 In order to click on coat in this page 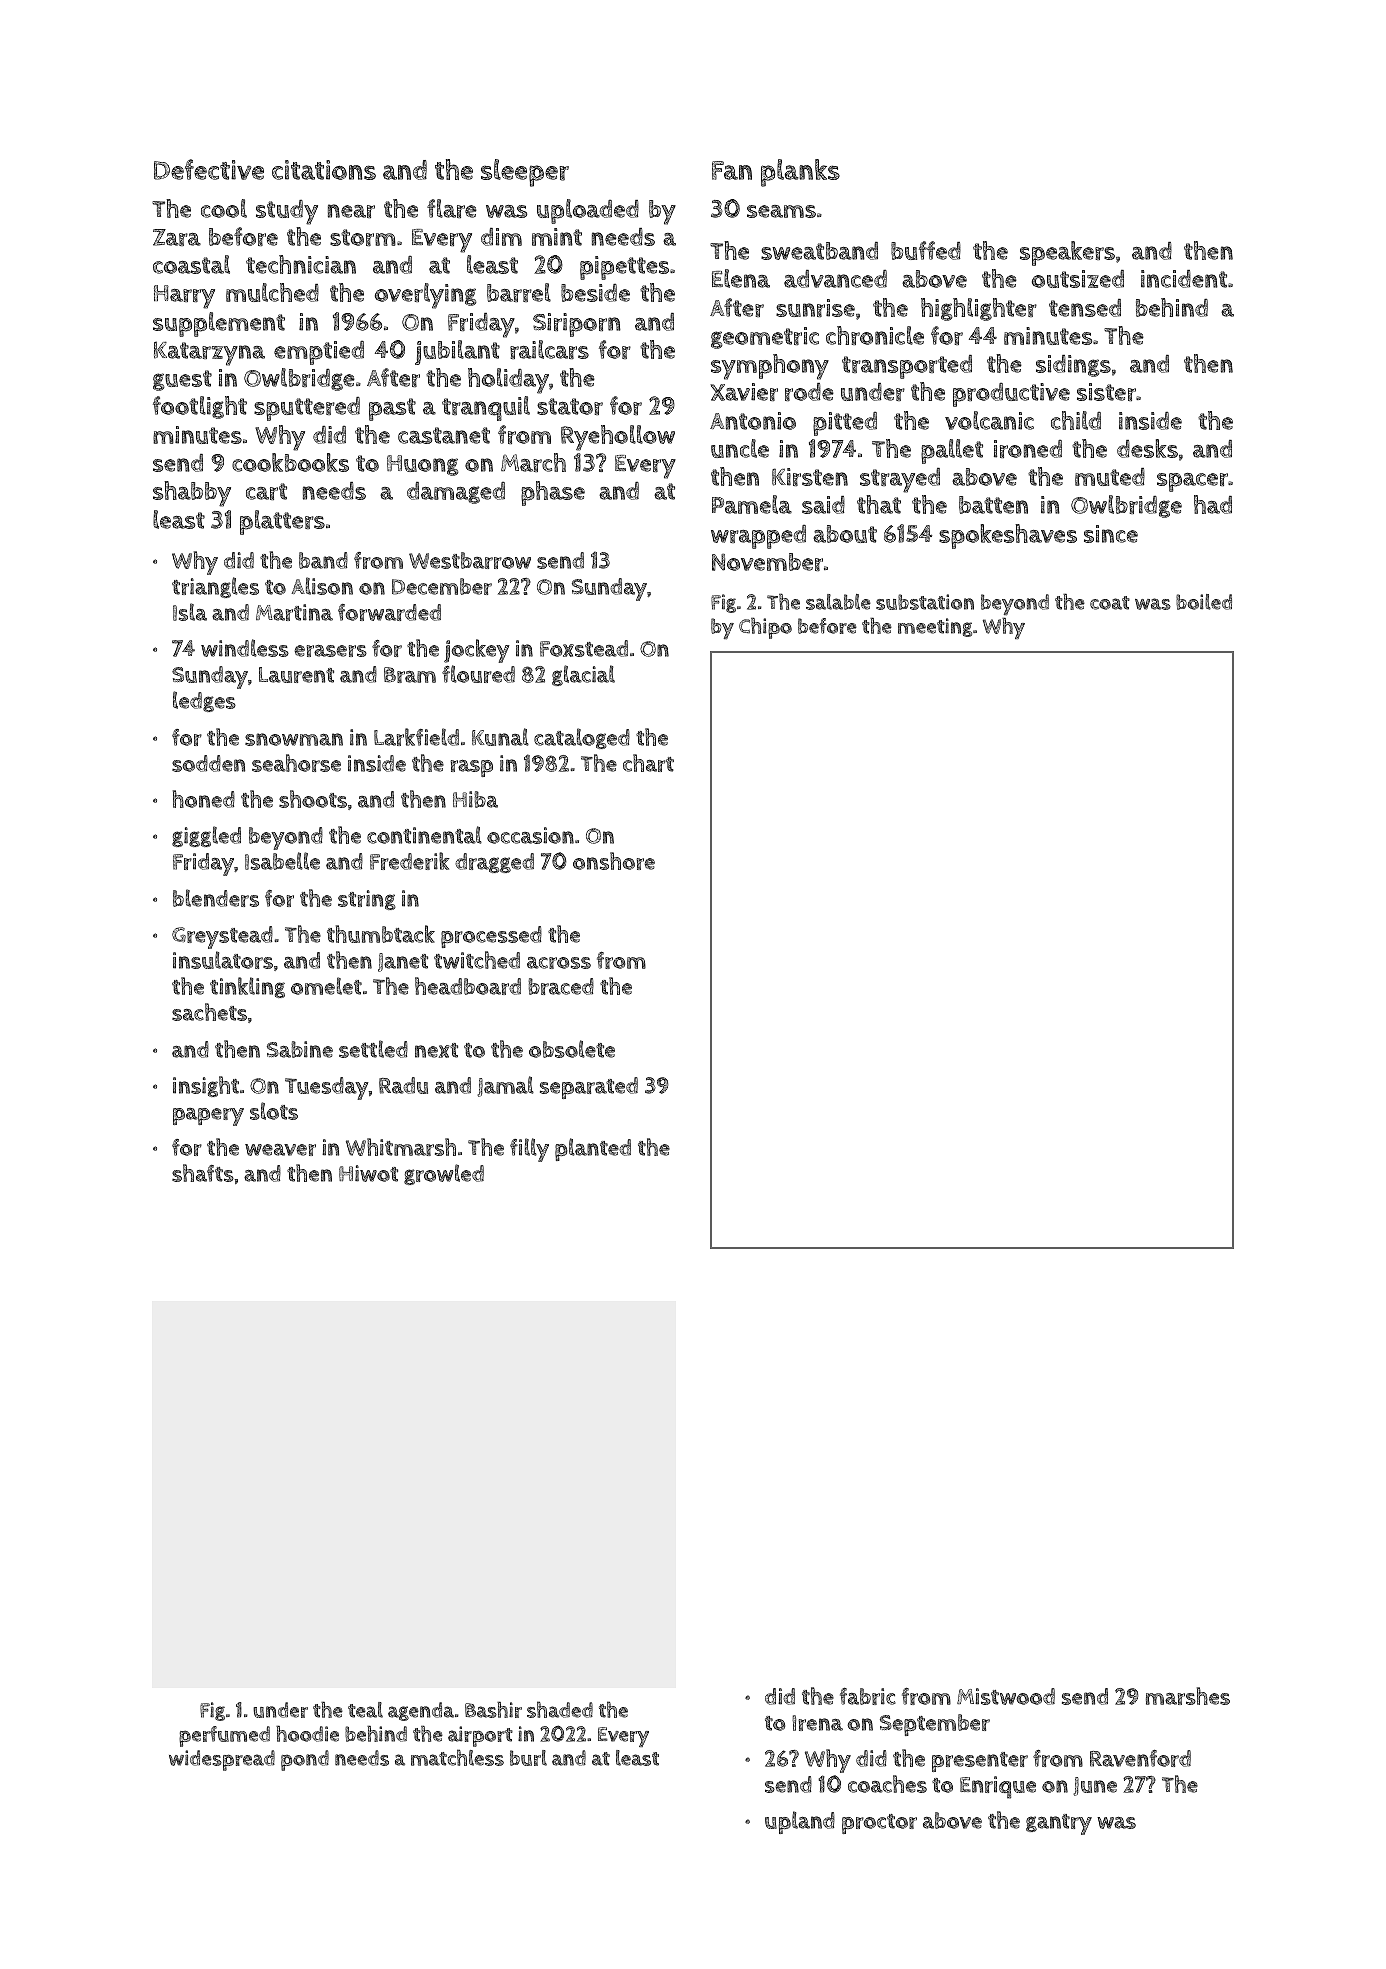, I will do `click(1110, 603)`.
